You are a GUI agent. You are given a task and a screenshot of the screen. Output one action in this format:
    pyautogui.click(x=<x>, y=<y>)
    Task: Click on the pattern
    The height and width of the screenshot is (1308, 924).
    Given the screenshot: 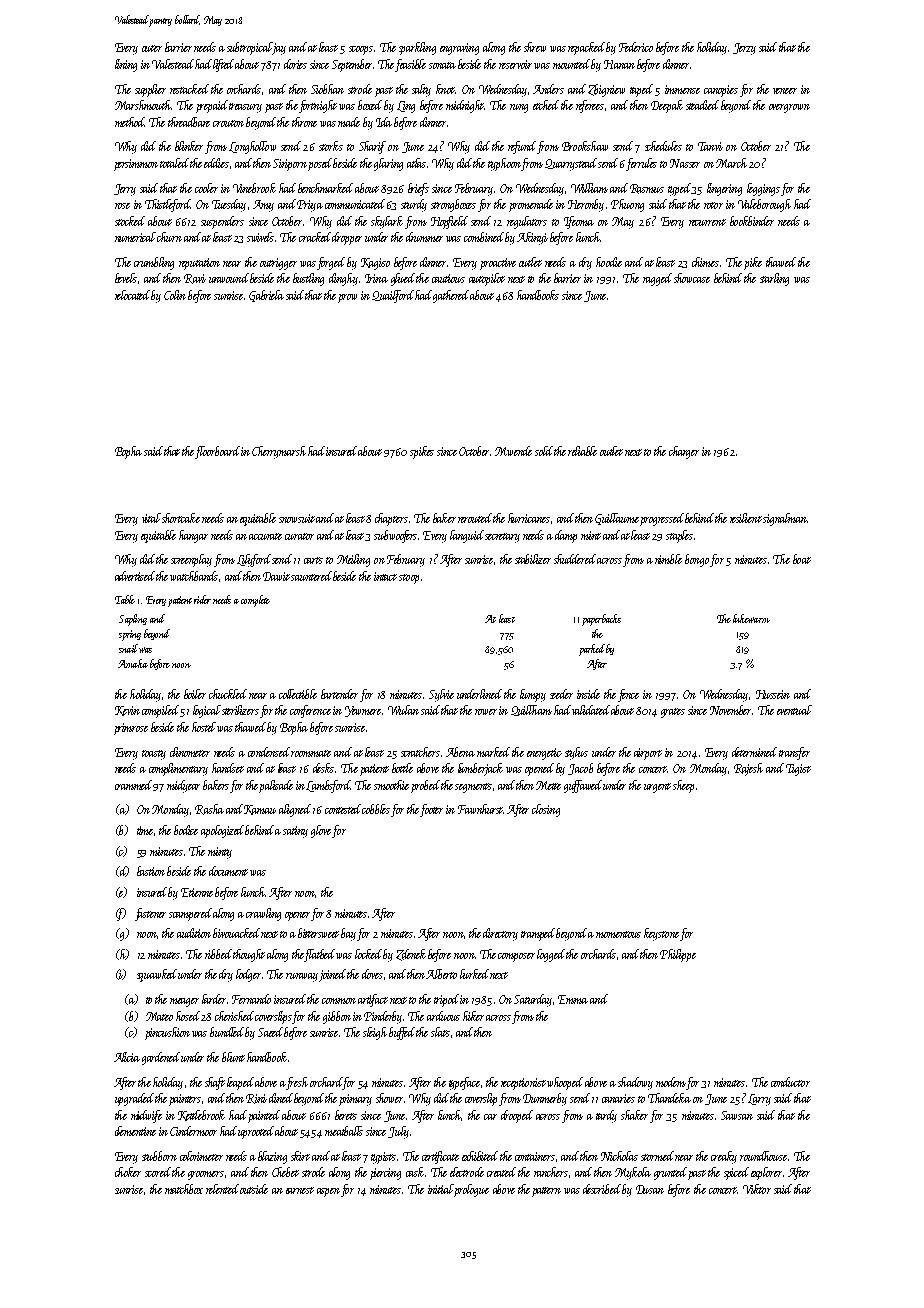 What is the action you would take?
    pyautogui.click(x=546, y=1192)
